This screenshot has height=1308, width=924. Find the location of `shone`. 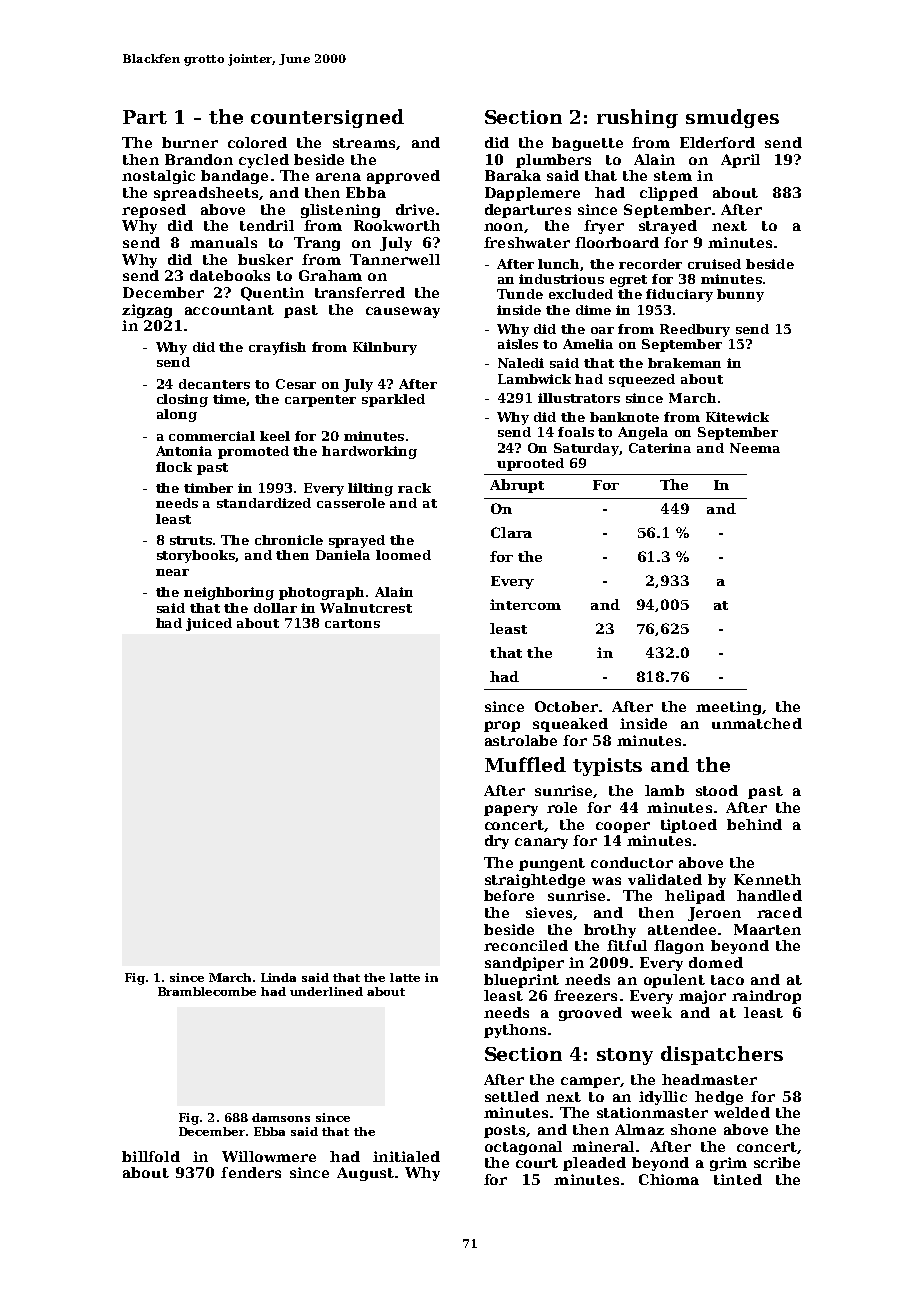

shone is located at coordinates (693, 1129).
